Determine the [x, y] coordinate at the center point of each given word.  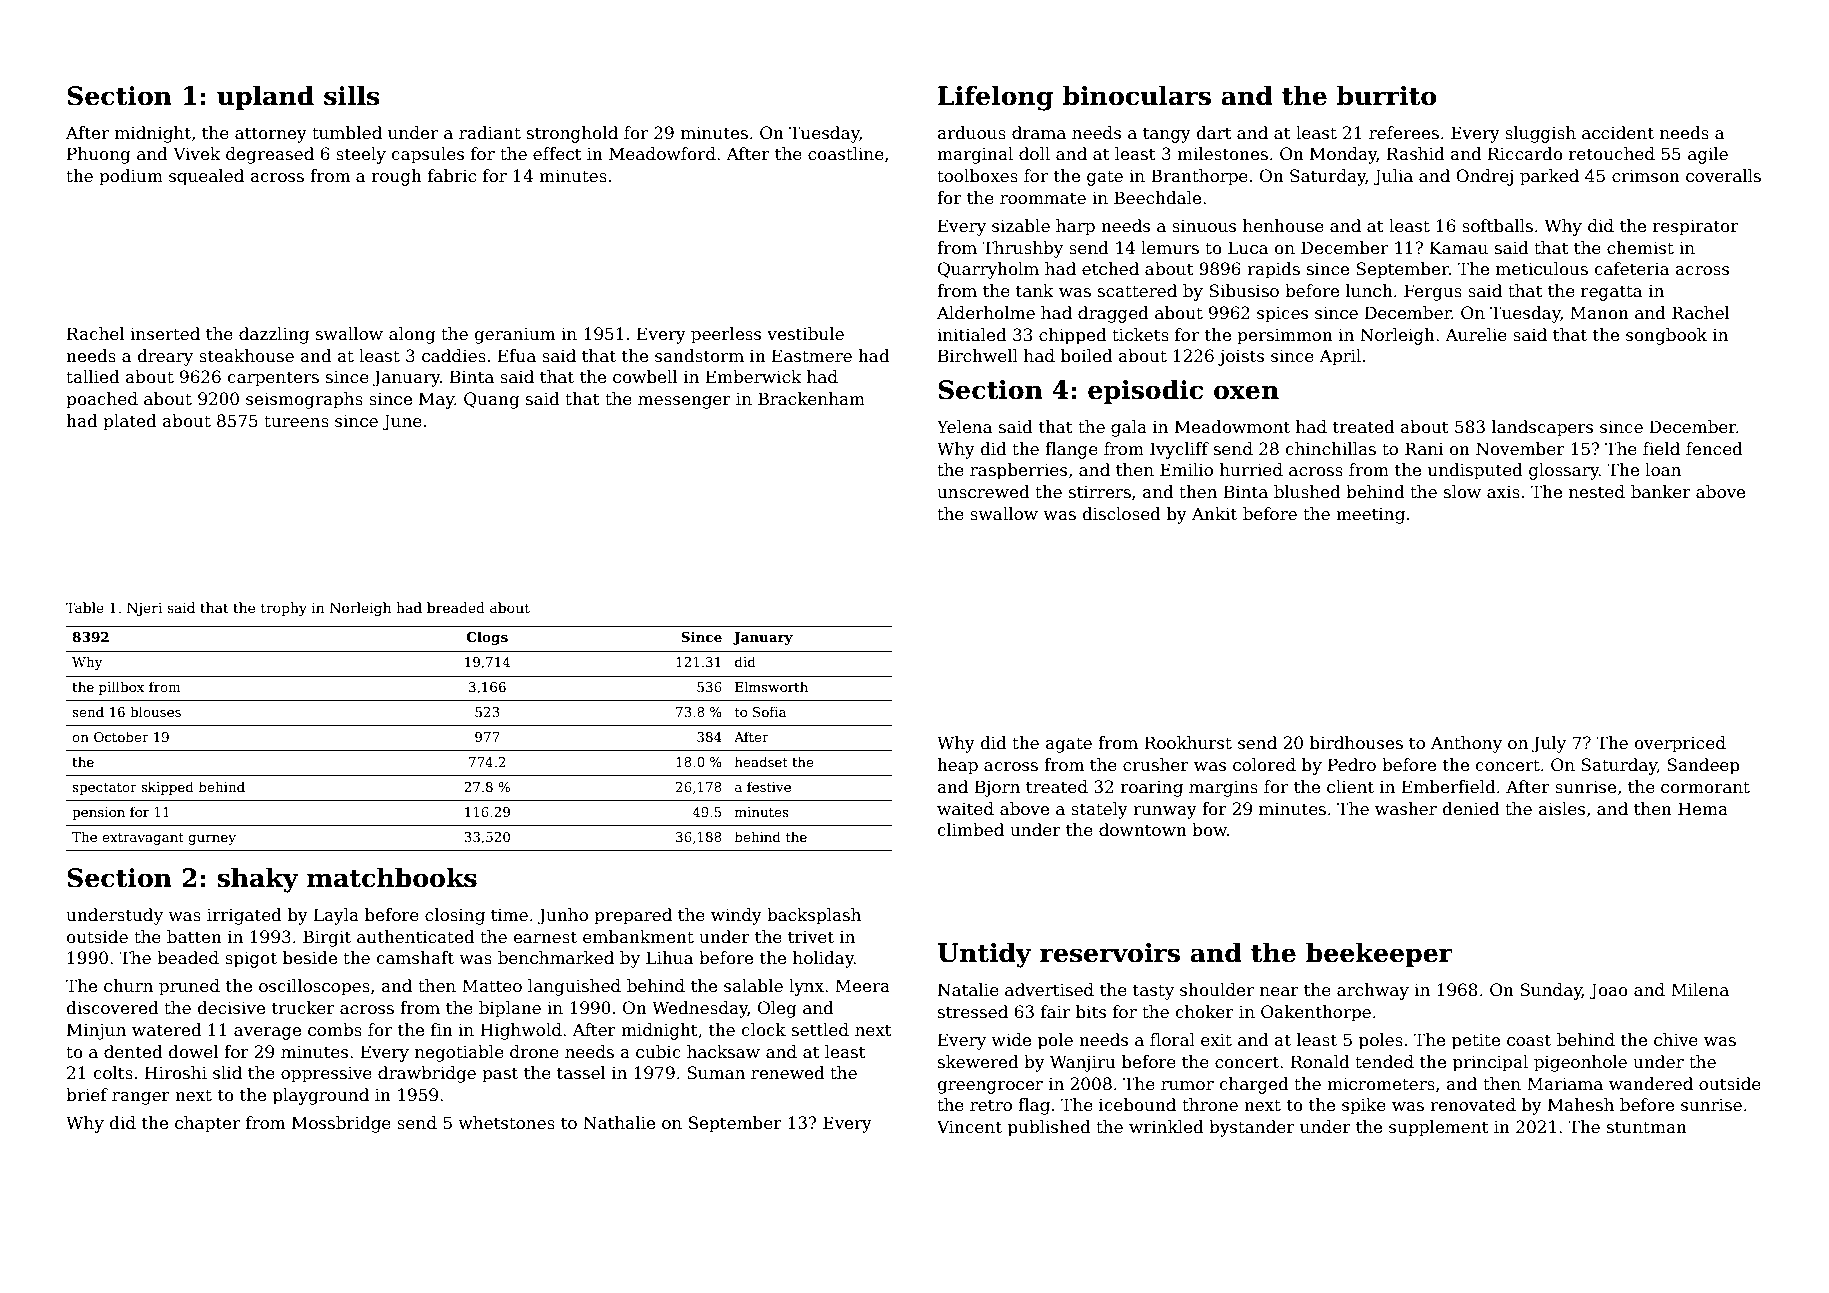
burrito [1387, 95]
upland [265, 97]
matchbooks [392, 877]
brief [87, 1095]
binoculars [1137, 95]
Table [85, 607]
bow [1209, 830]
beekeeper [1379, 954]
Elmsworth [771, 686]
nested [1597, 492]
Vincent [969, 1127]
